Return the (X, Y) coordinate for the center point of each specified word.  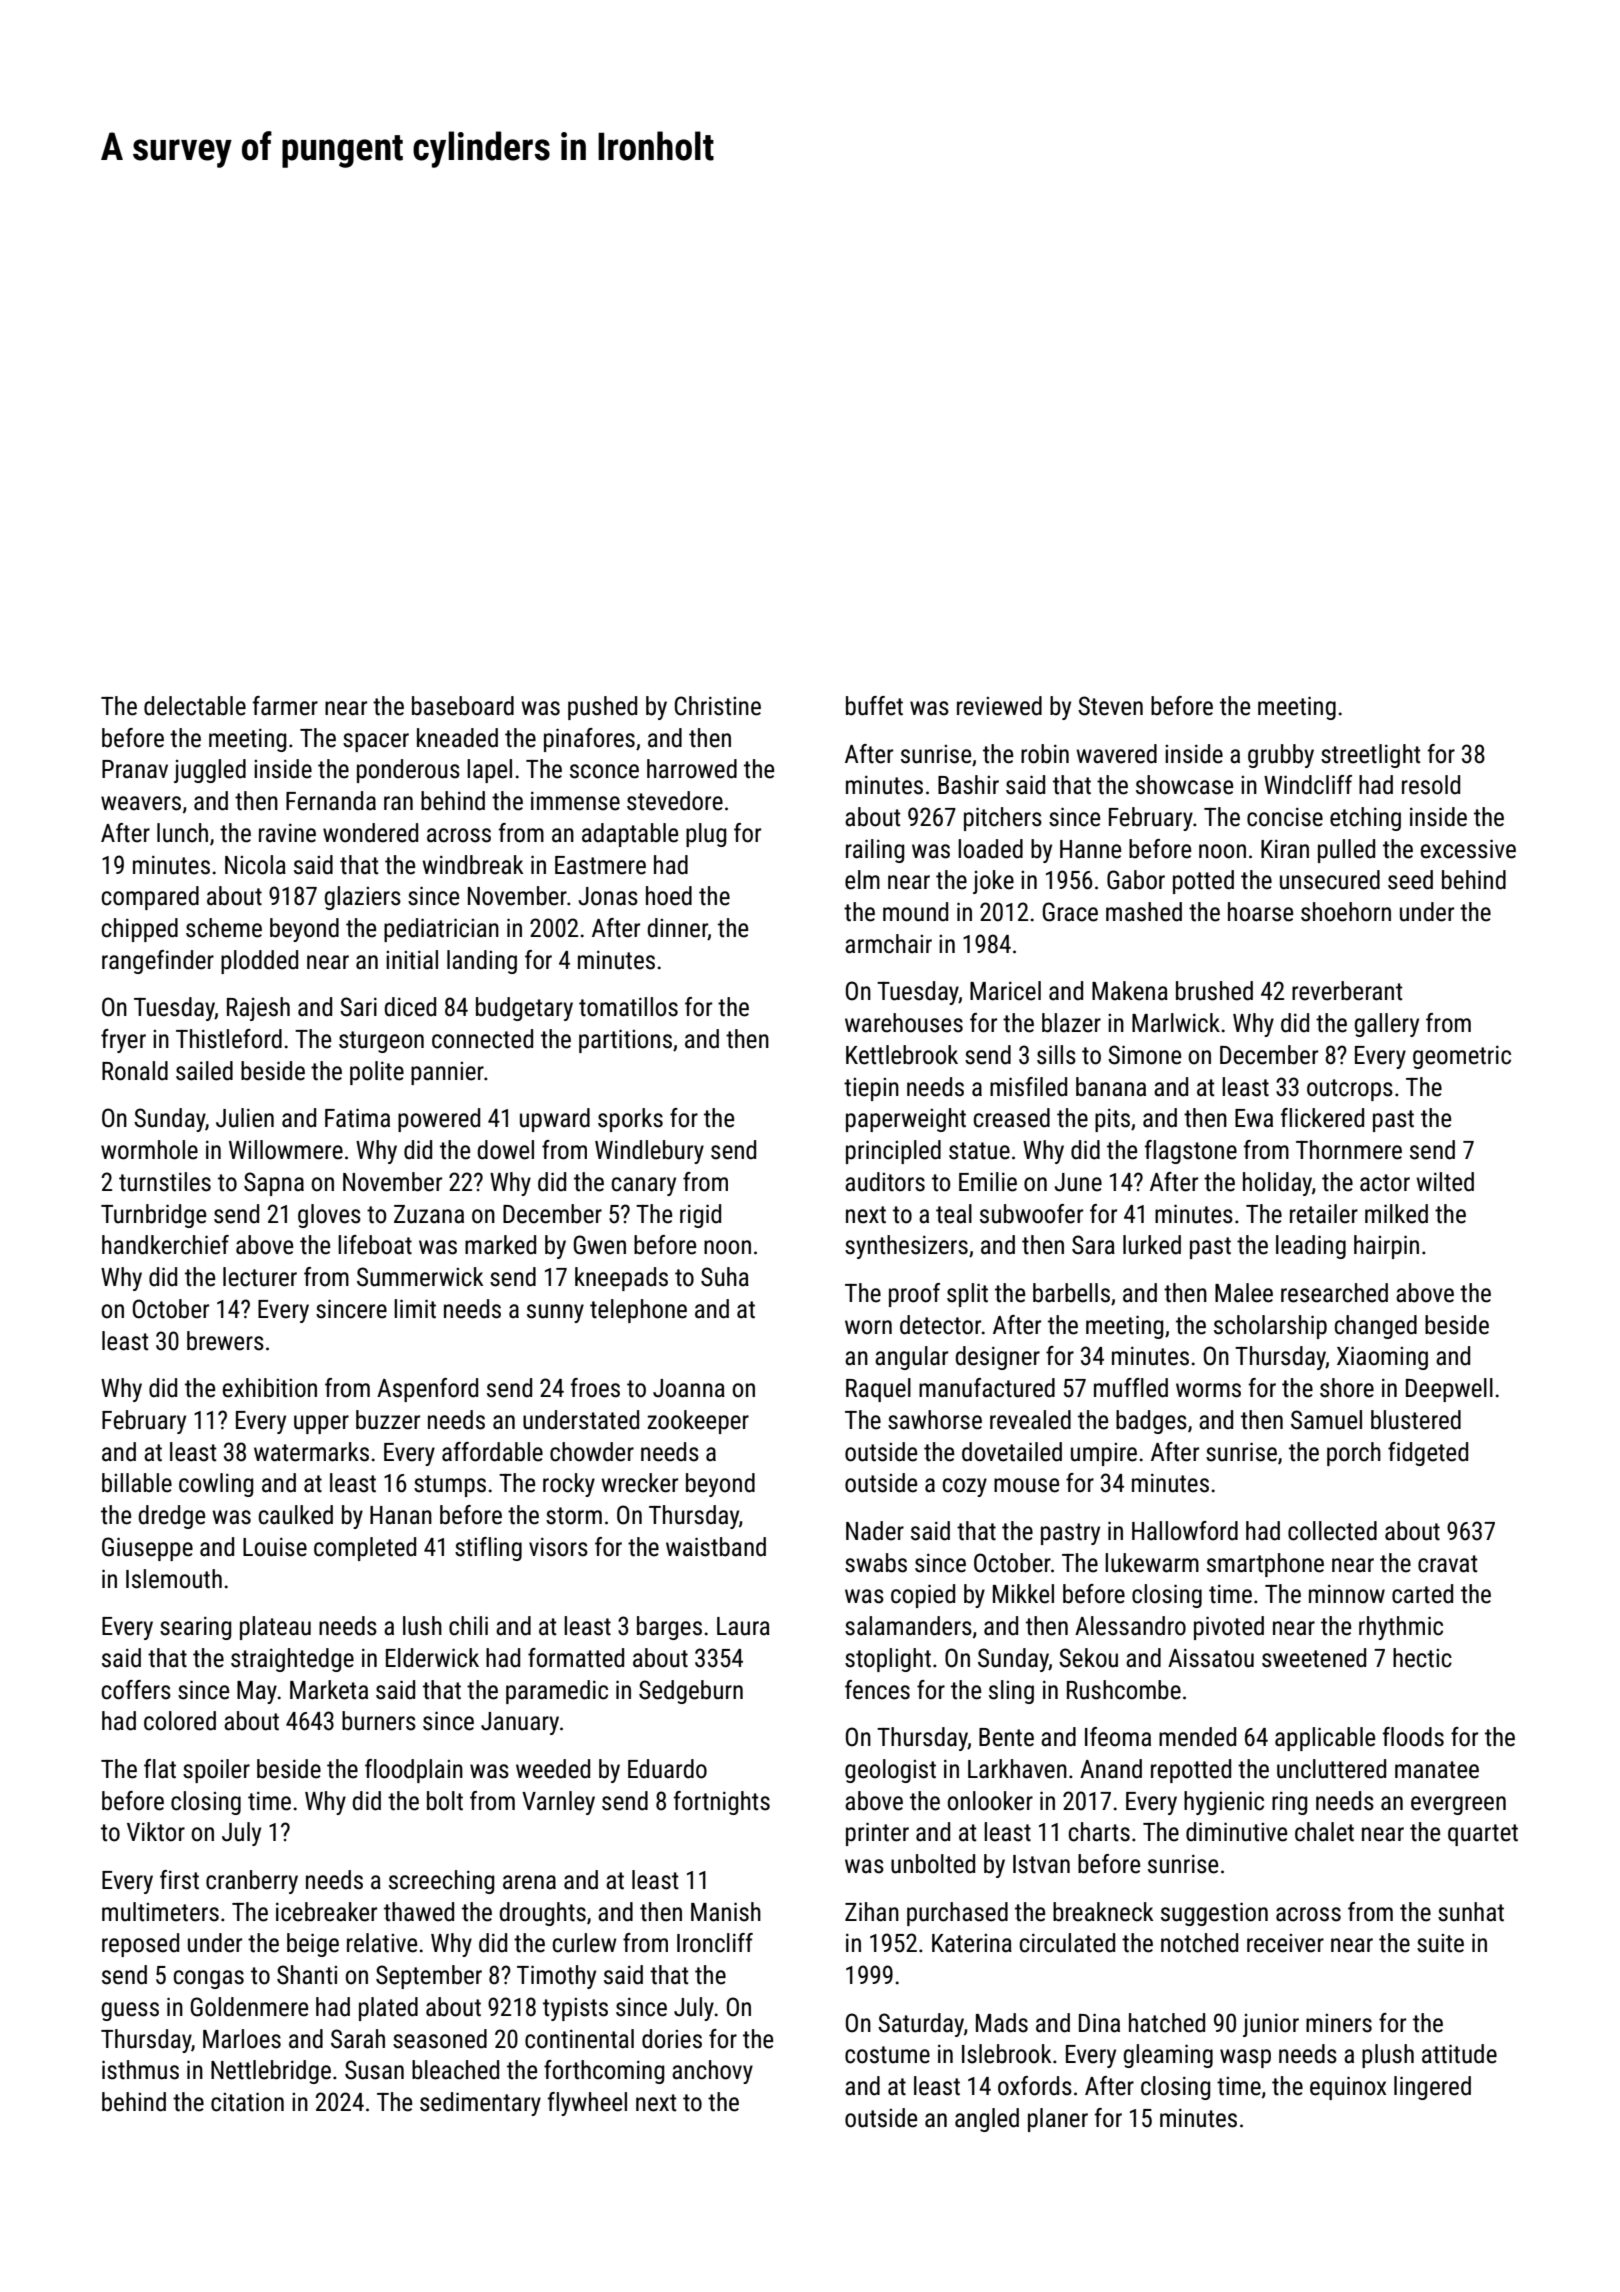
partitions (625, 1041)
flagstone (1191, 1152)
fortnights (722, 1803)
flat (160, 1769)
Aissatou (1211, 1658)
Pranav (135, 769)
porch (1354, 1454)
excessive (1468, 849)
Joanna (689, 1388)
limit (415, 1309)
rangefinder (158, 962)
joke (993, 882)
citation (247, 2102)
